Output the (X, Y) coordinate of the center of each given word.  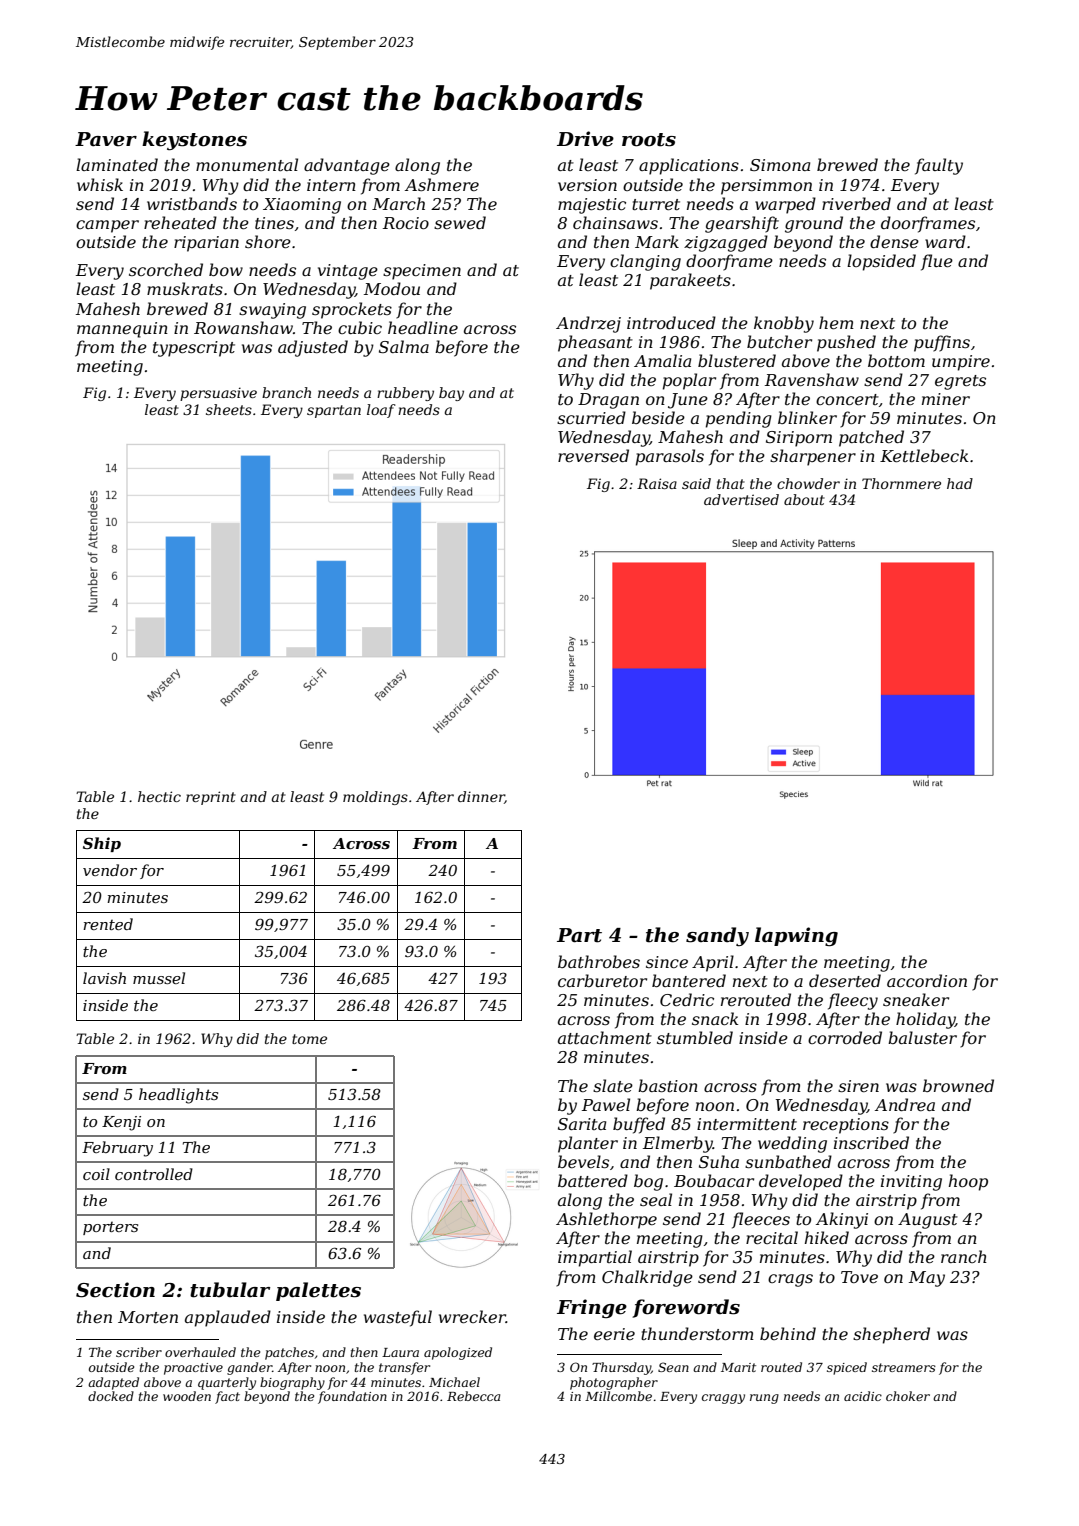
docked (111, 1396)
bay (451, 394)
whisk (100, 184)
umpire (961, 363)
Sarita (582, 1124)
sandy (717, 936)
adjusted (313, 348)
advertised (741, 499)
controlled (154, 1174)
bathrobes (599, 961)
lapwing (796, 936)
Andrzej (588, 324)
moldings (375, 798)
